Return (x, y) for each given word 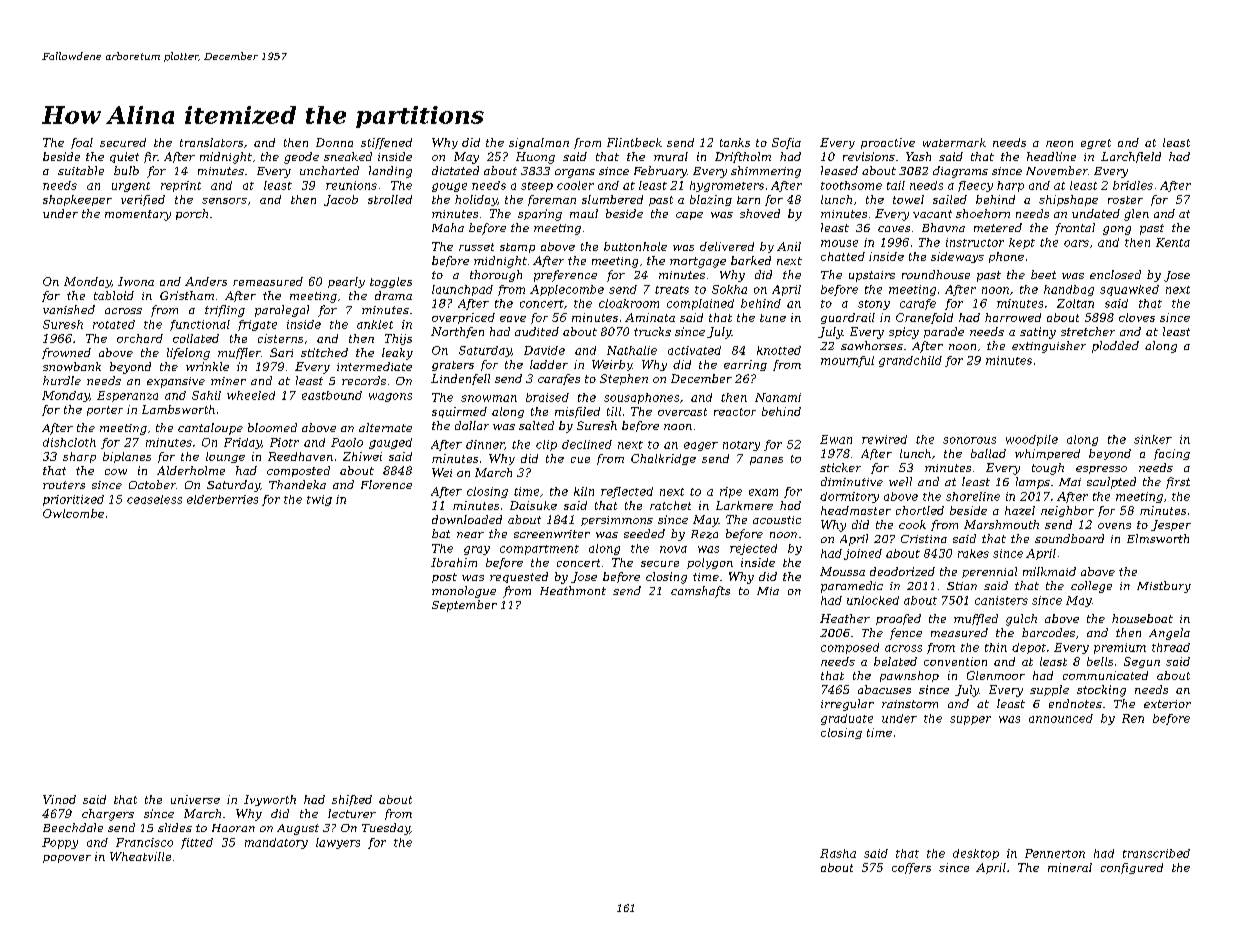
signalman (539, 143)
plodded (1115, 347)
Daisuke (533, 505)
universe (195, 799)
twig (319, 500)
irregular (847, 705)
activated (694, 350)
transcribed (1156, 853)
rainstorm (910, 704)
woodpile (1032, 440)
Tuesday (386, 829)
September (464, 606)
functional (200, 325)
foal (82, 143)
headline (1051, 156)
